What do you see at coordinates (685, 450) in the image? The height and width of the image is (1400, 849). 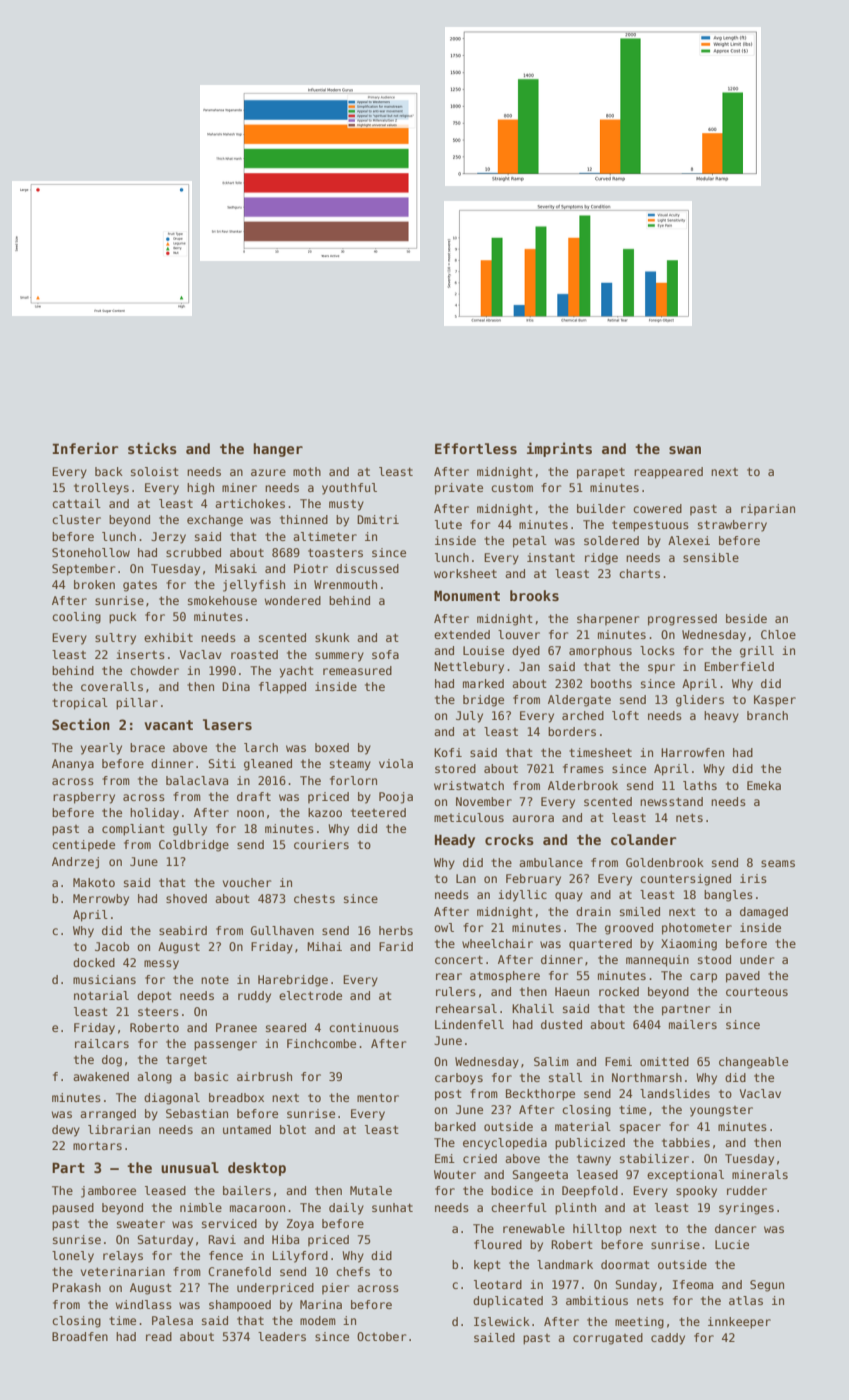 I see `swan` at bounding box center [685, 450].
